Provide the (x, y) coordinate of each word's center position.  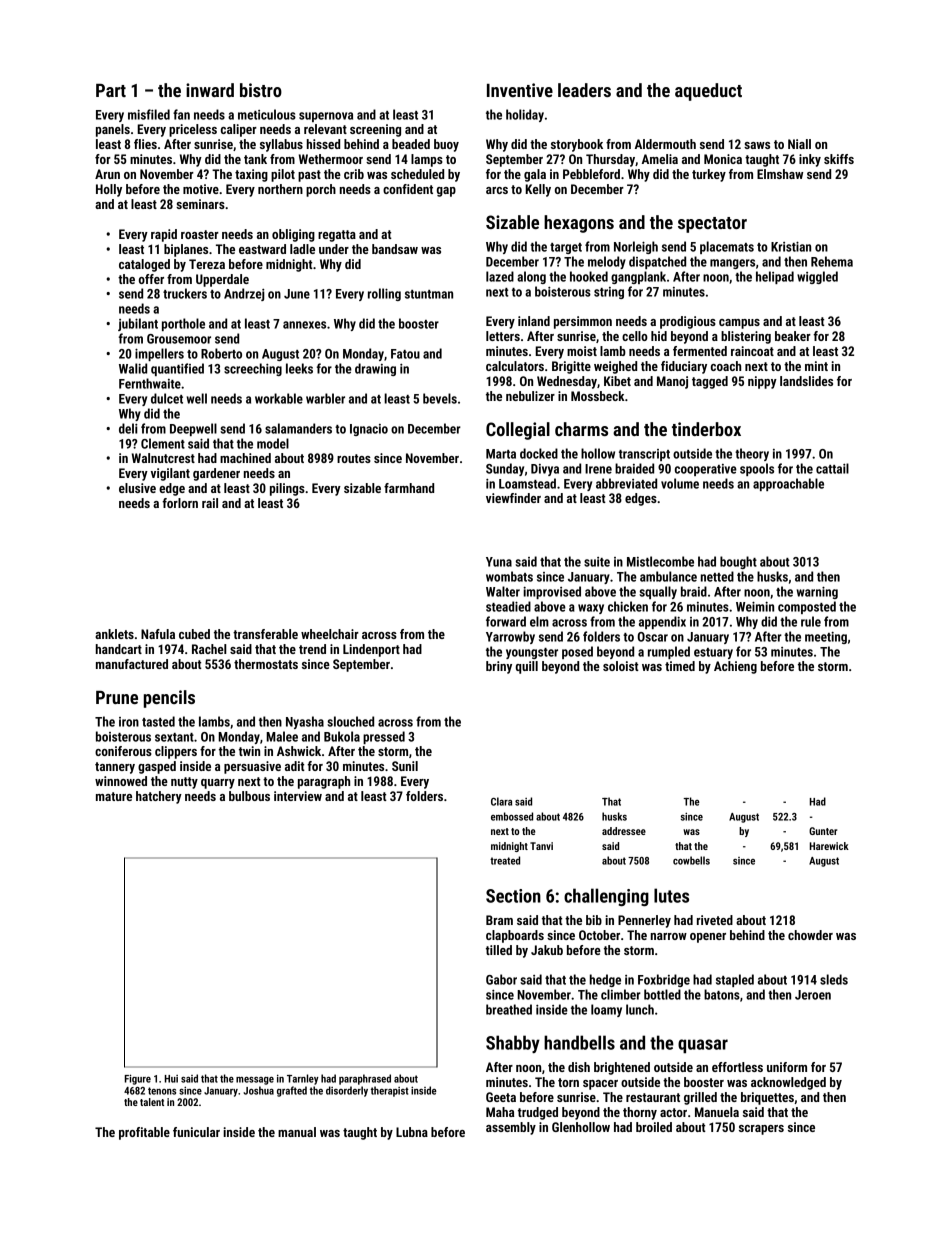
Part (111, 90)
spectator (712, 225)
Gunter (823, 831)
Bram (499, 920)
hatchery (159, 797)
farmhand (409, 488)
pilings (287, 489)
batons (722, 994)
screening (375, 130)
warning (817, 592)
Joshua (258, 1090)
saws (757, 145)
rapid (164, 235)
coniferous (123, 751)
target (566, 248)
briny (499, 667)
